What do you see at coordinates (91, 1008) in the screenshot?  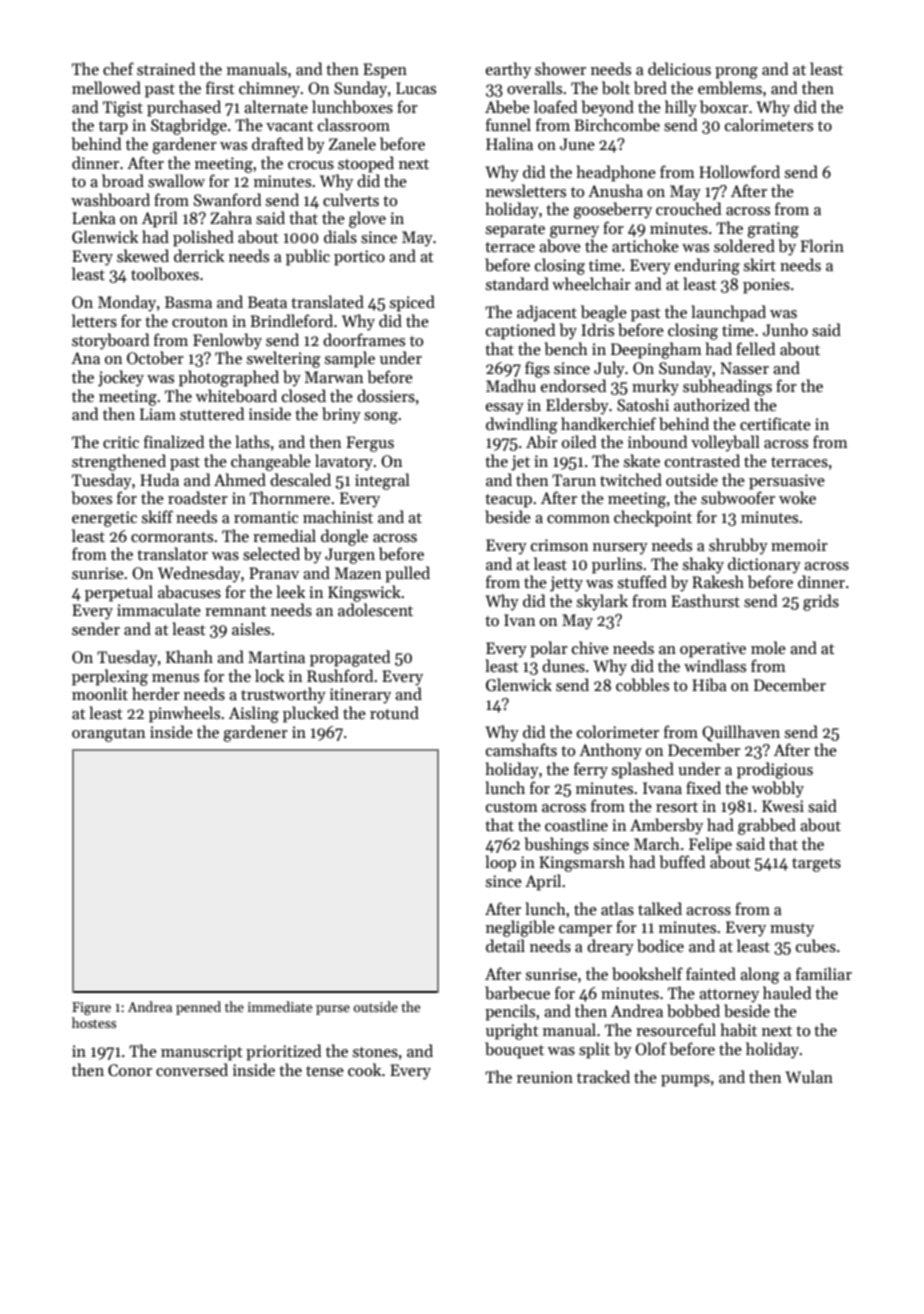 I see `Figure` at bounding box center [91, 1008].
